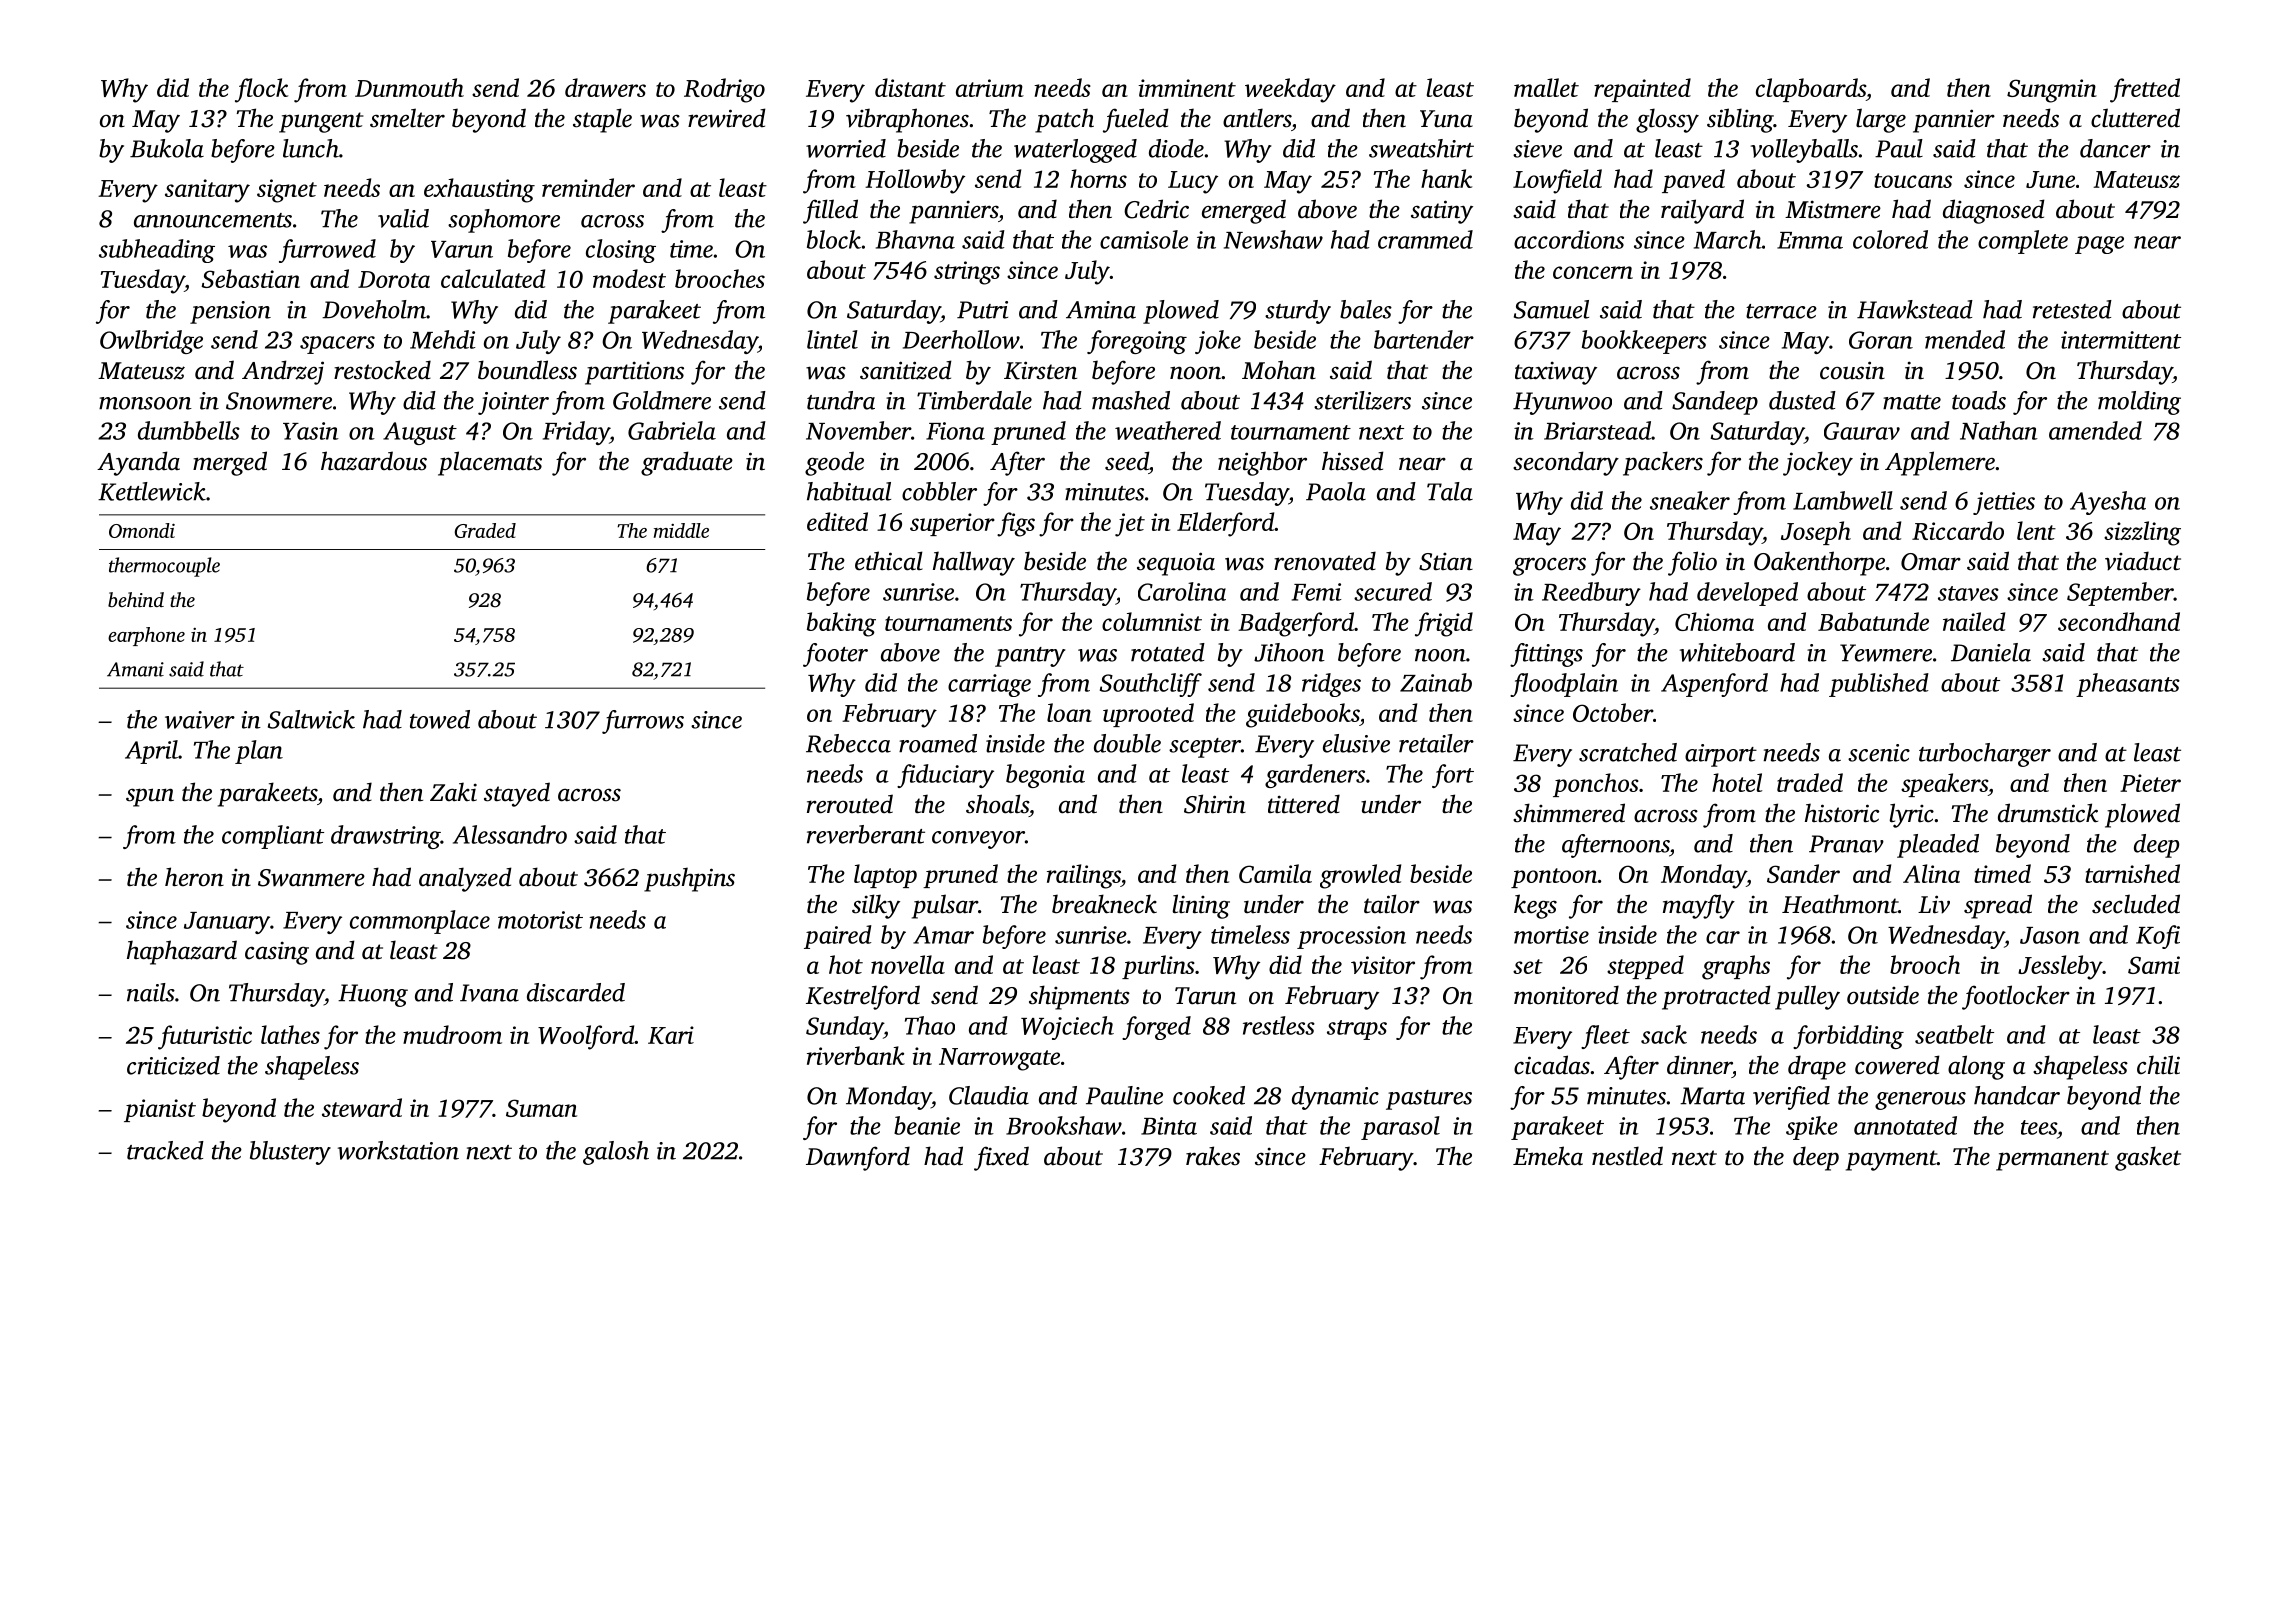 The height and width of the screenshot is (1611, 2279). Describe the element at coordinates (1881, 340) in the screenshot. I see `Goran` at that location.
